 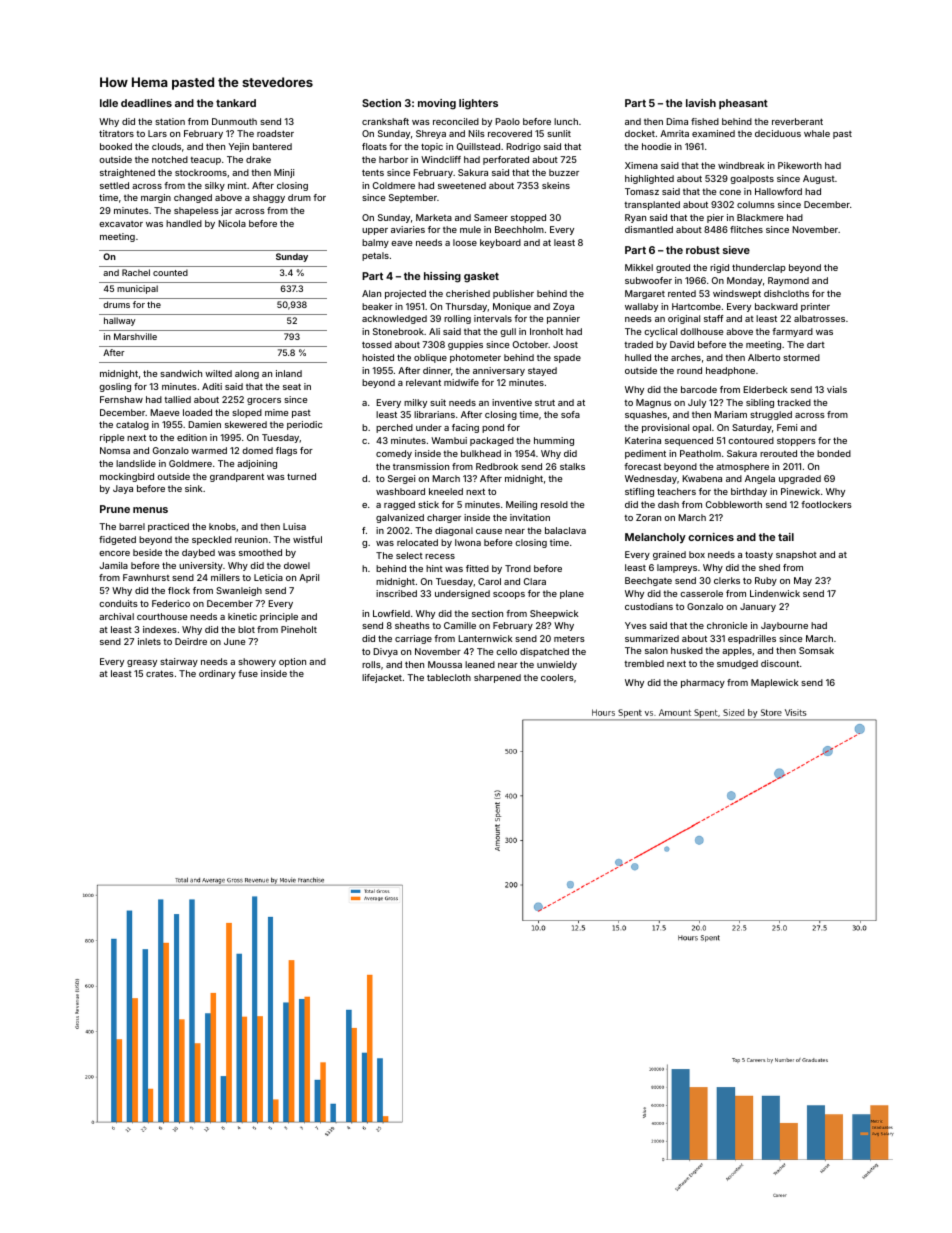 I want to click on skeins, so click(x=556, y=185).
